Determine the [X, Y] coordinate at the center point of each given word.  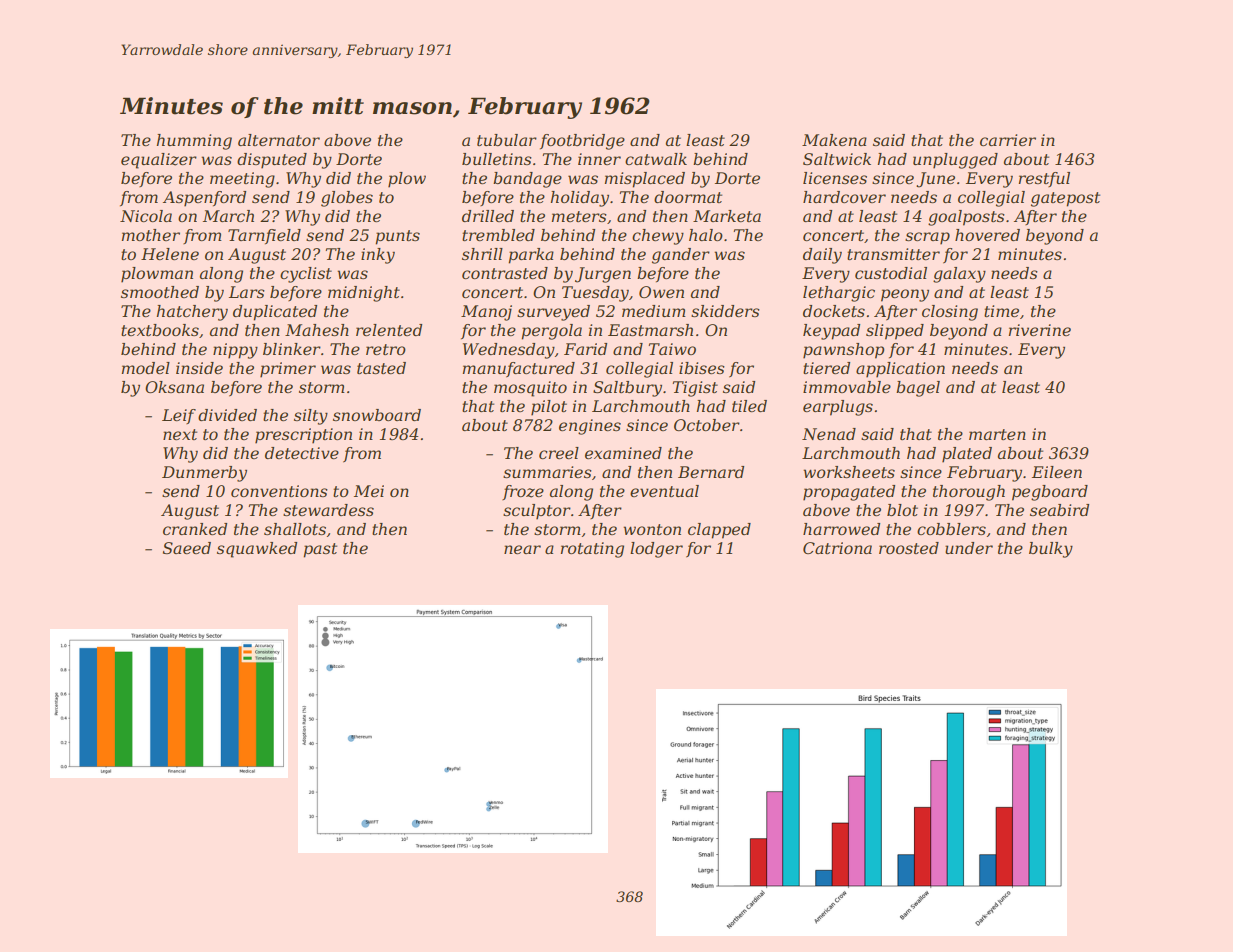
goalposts [966, 218]
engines [590, 427]
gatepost [1065, 199]
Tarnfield [264, 236]
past [320, 550]
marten [997, 434]
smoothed [160, 292]
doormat [688, 197]
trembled [498, 235]
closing [950, 313]
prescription [303, 436]
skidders [725, 311]
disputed [272, 161]
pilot [549, 408]
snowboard [377, 415]
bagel [918, 389]
